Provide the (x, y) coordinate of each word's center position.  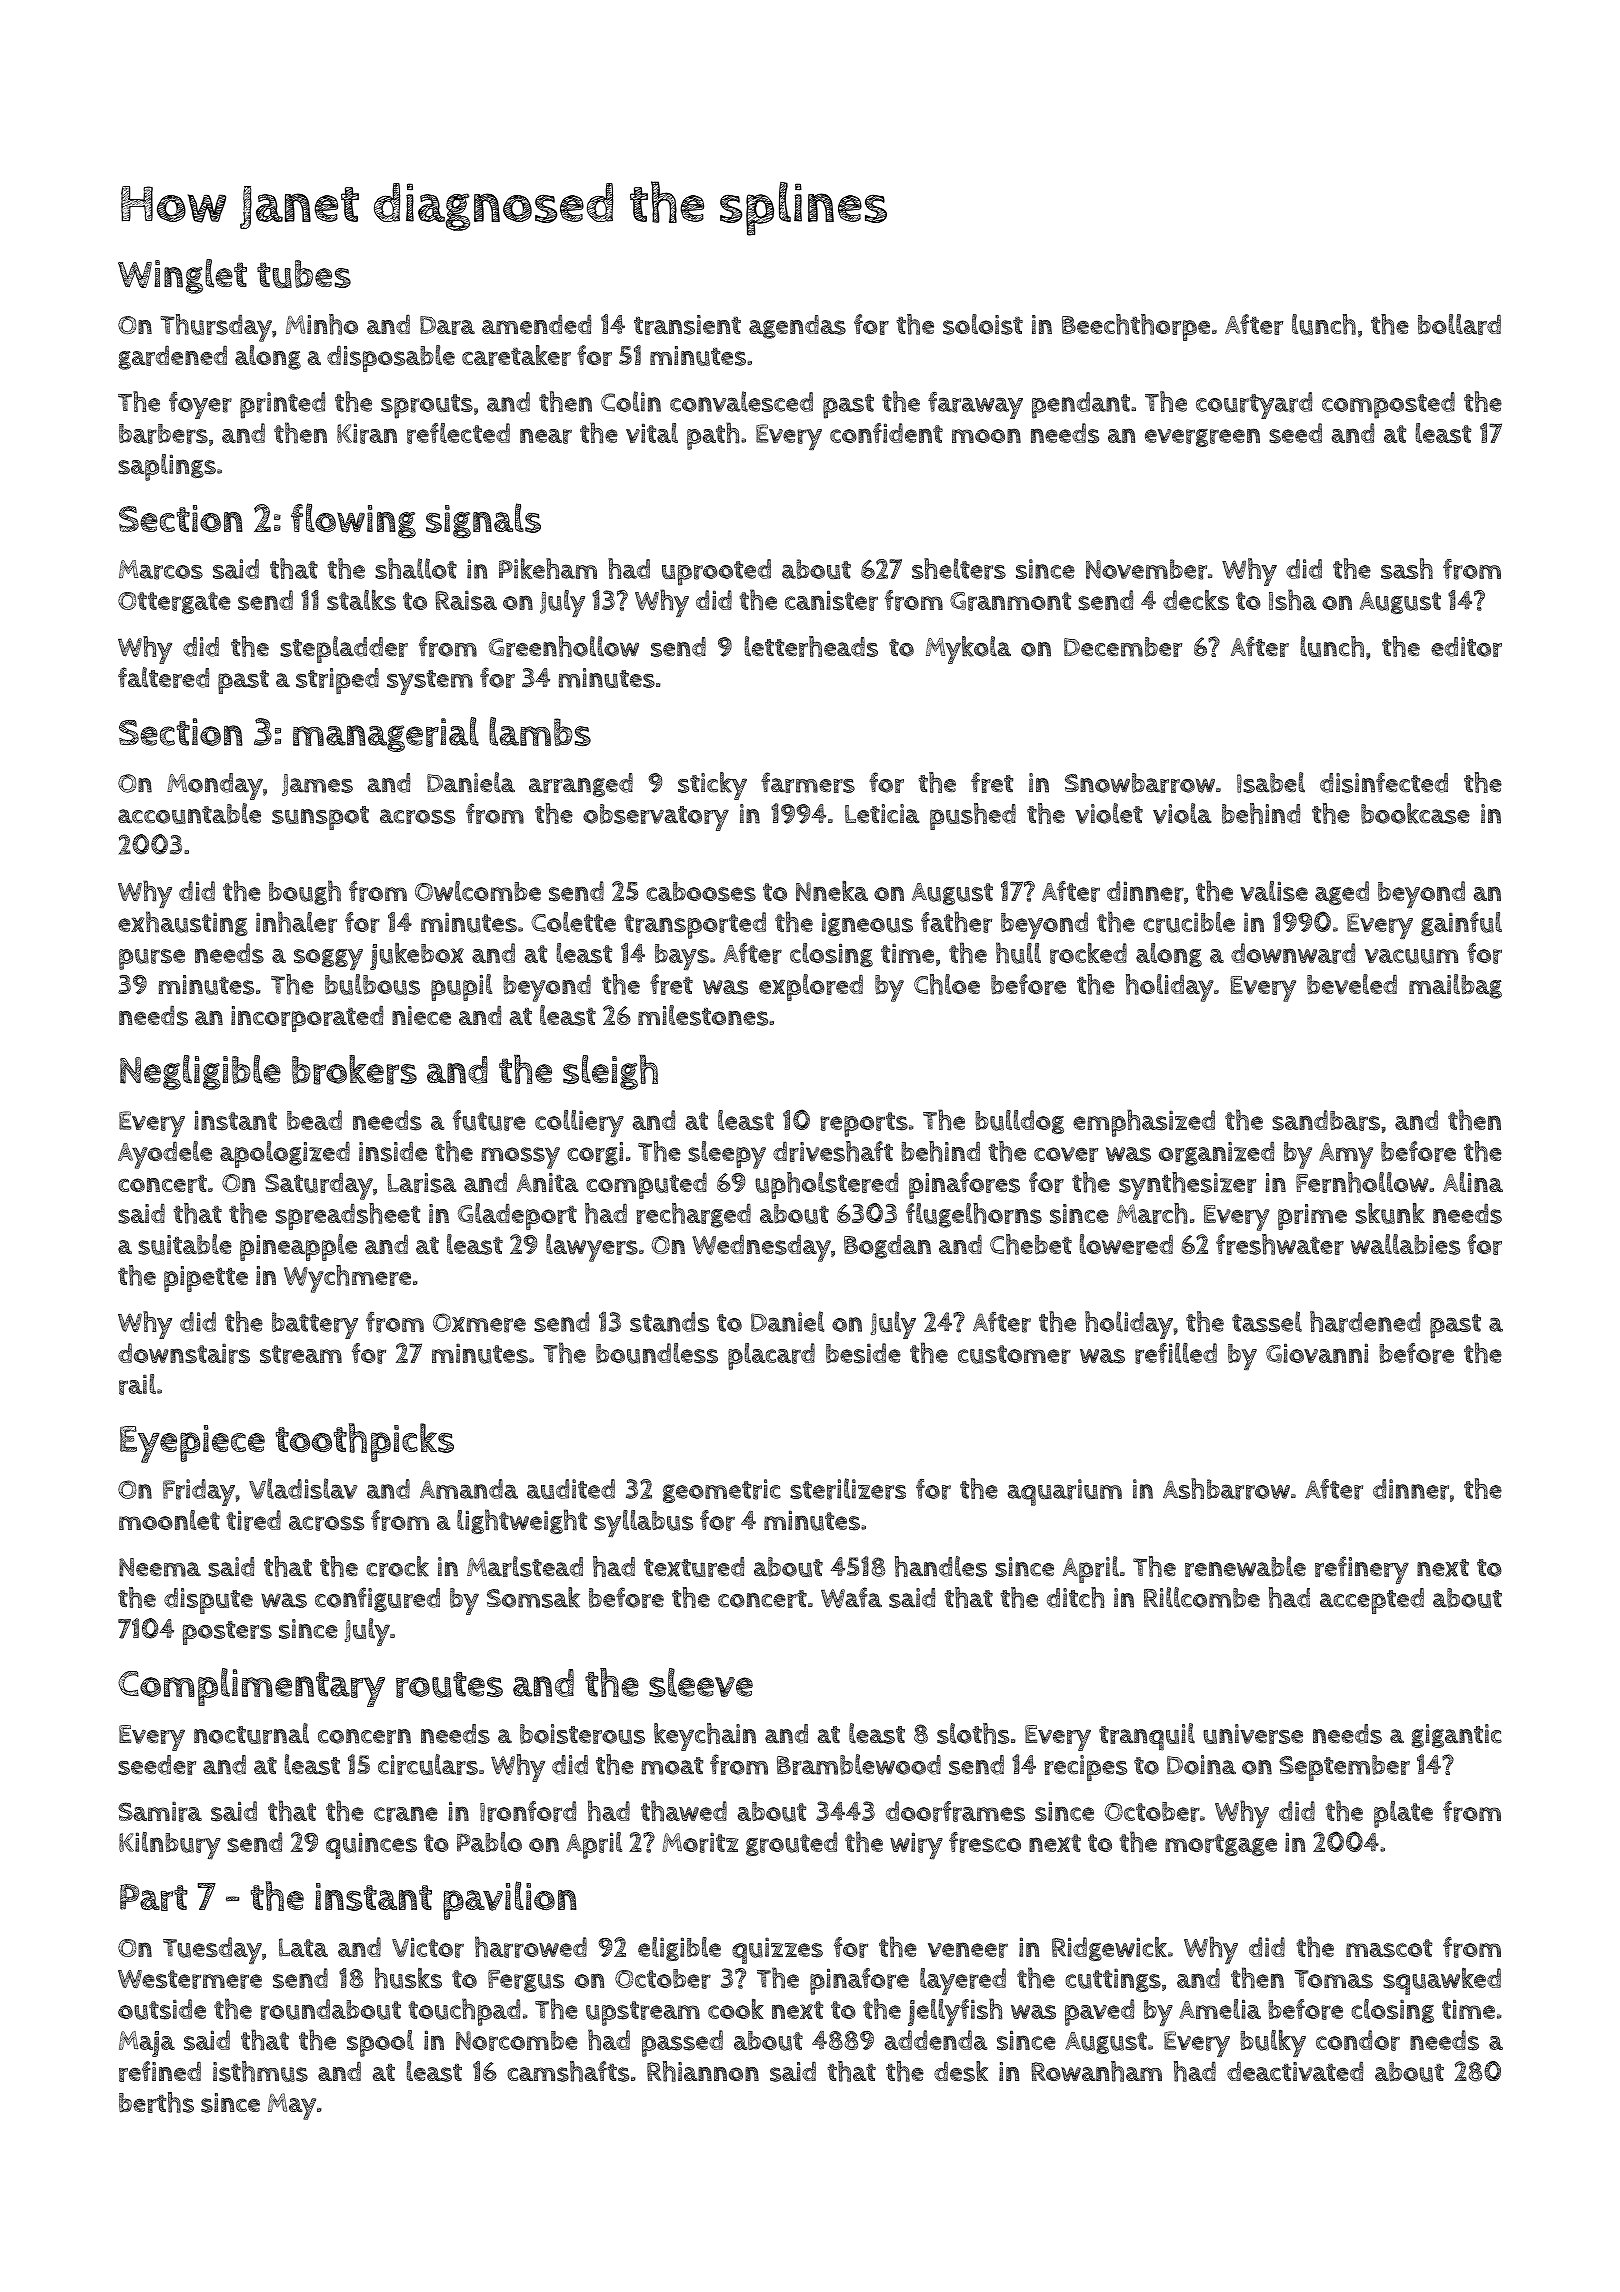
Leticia (882, 814)
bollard (1459, 324)
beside (863, 1353)
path (713, 436)
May (292, 2106)
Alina (1473, 1182)
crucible (1189, 922)
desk (961, 2071)
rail (137, 1384)
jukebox (417, 956)
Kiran (367, 433)
